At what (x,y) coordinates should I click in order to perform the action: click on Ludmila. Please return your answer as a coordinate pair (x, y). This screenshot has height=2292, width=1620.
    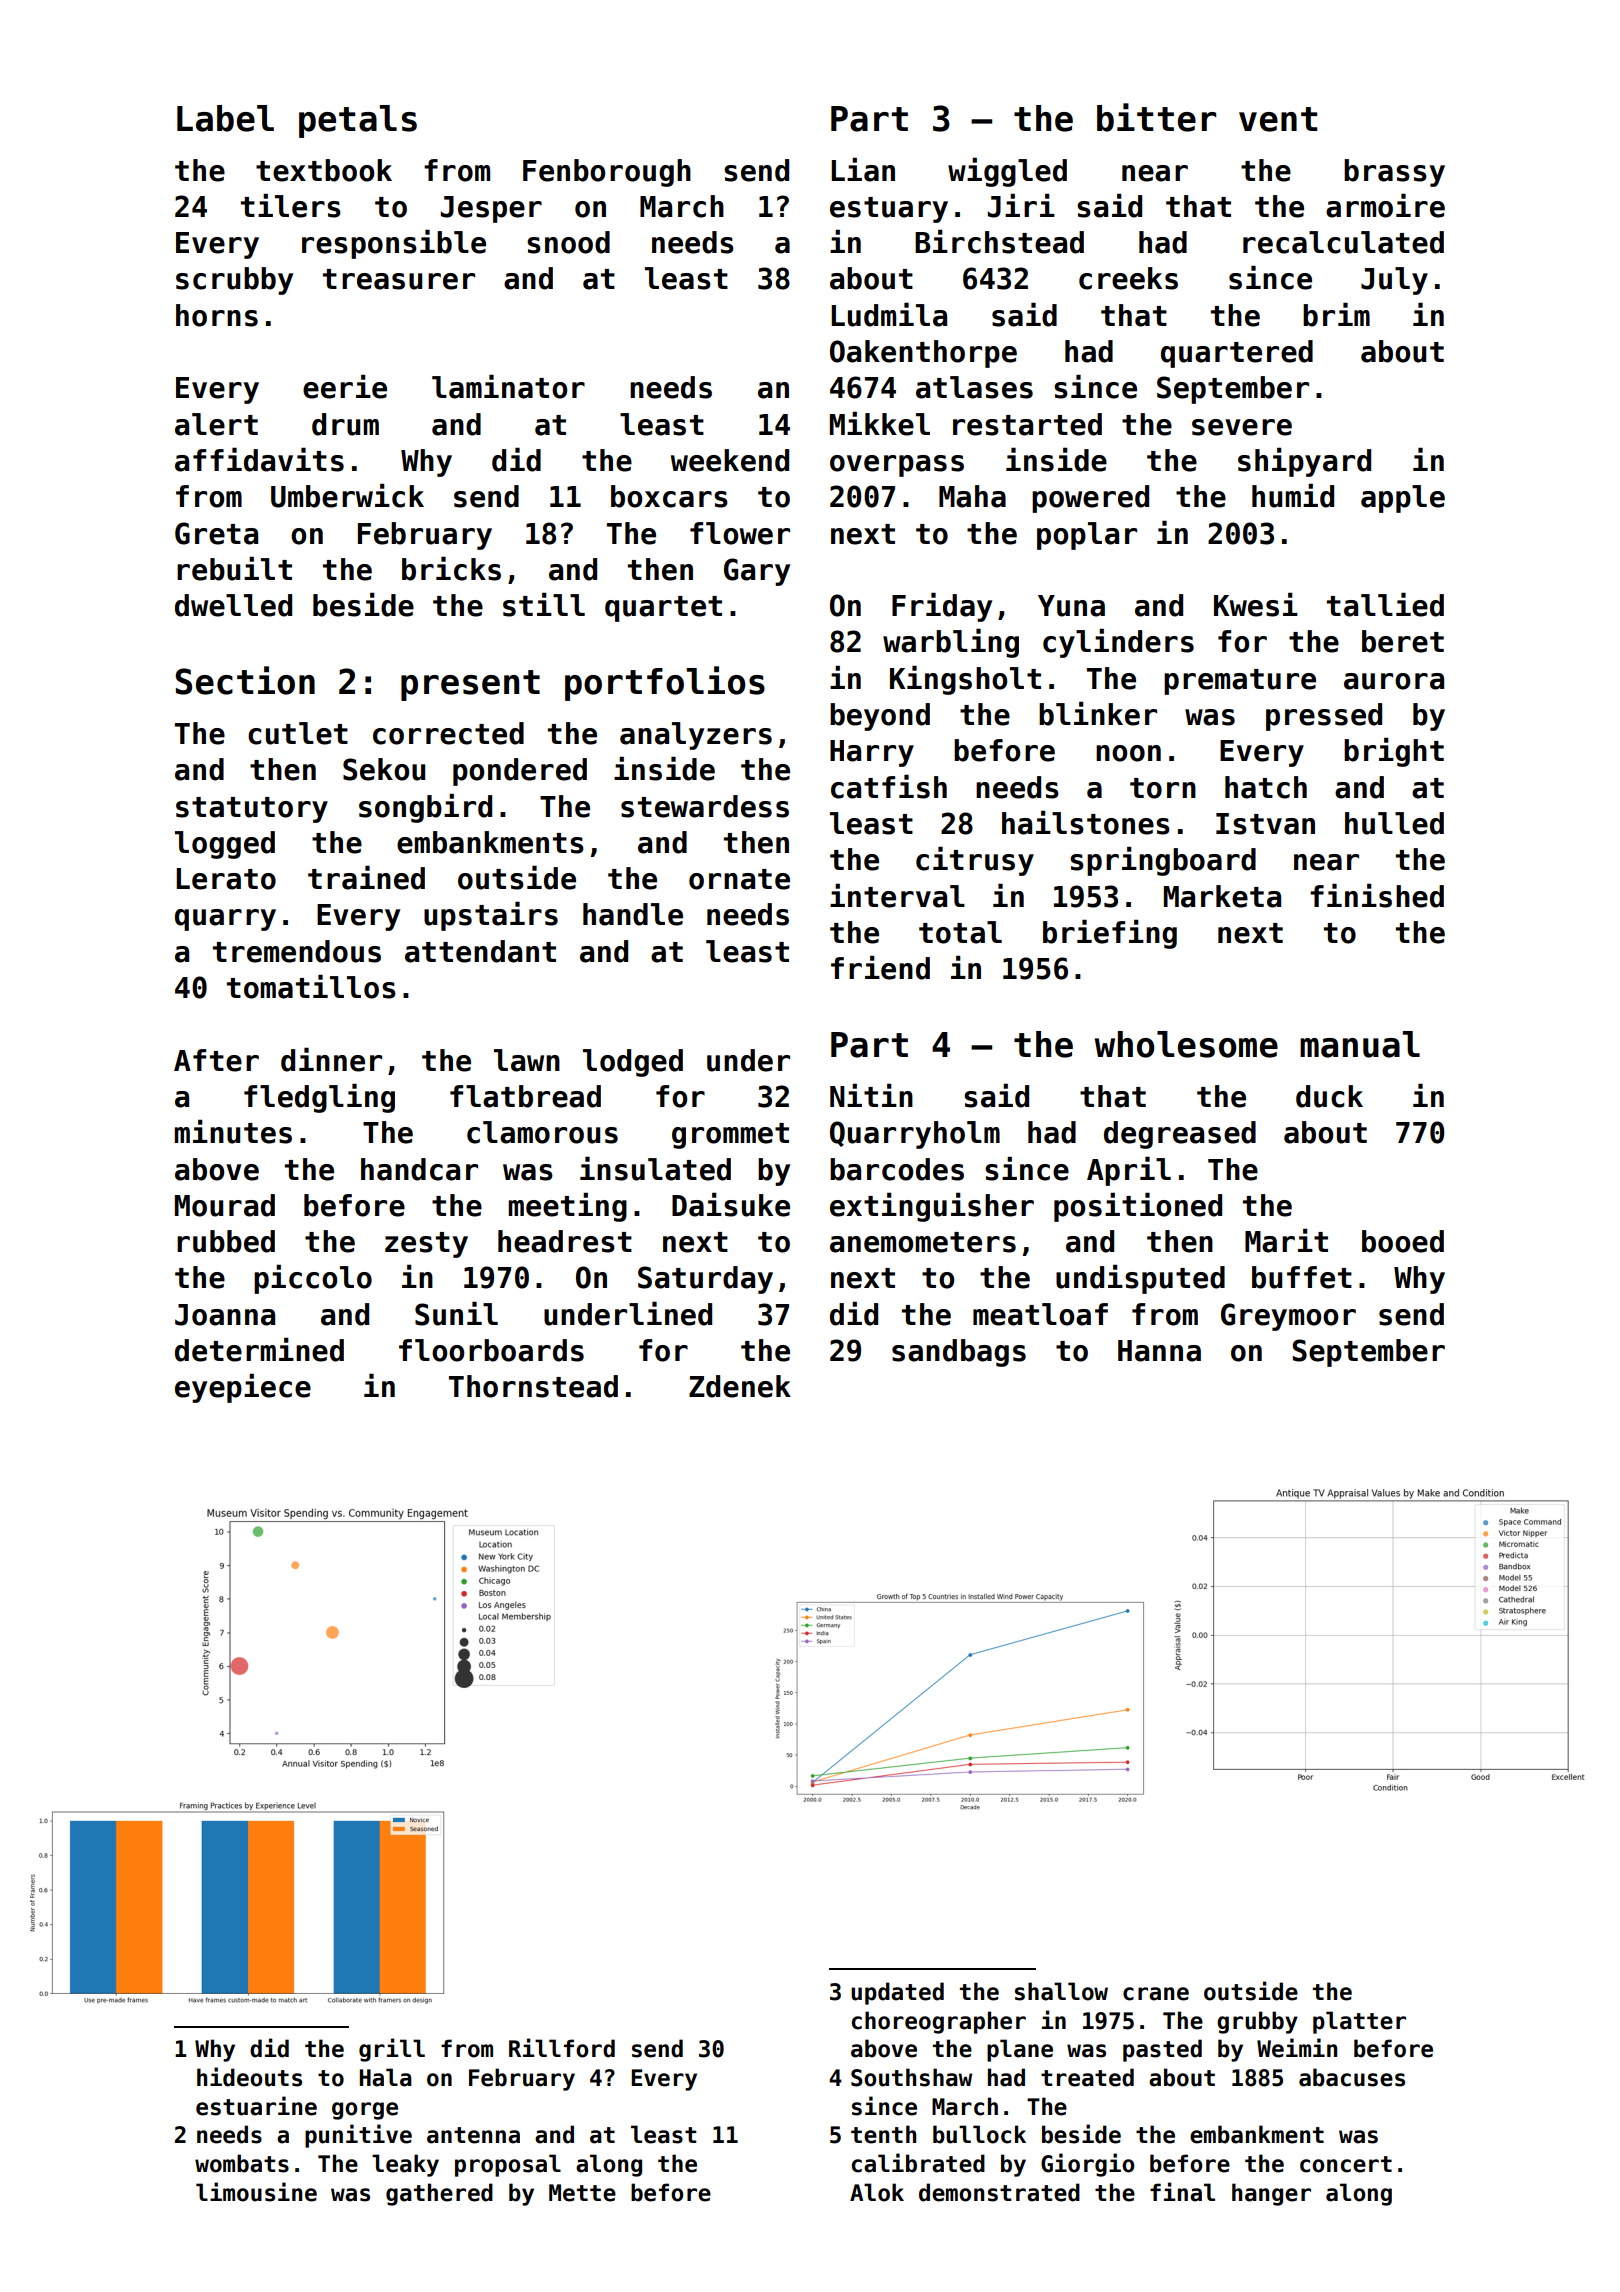
    Looking at the image, I should click on (889, 314).
